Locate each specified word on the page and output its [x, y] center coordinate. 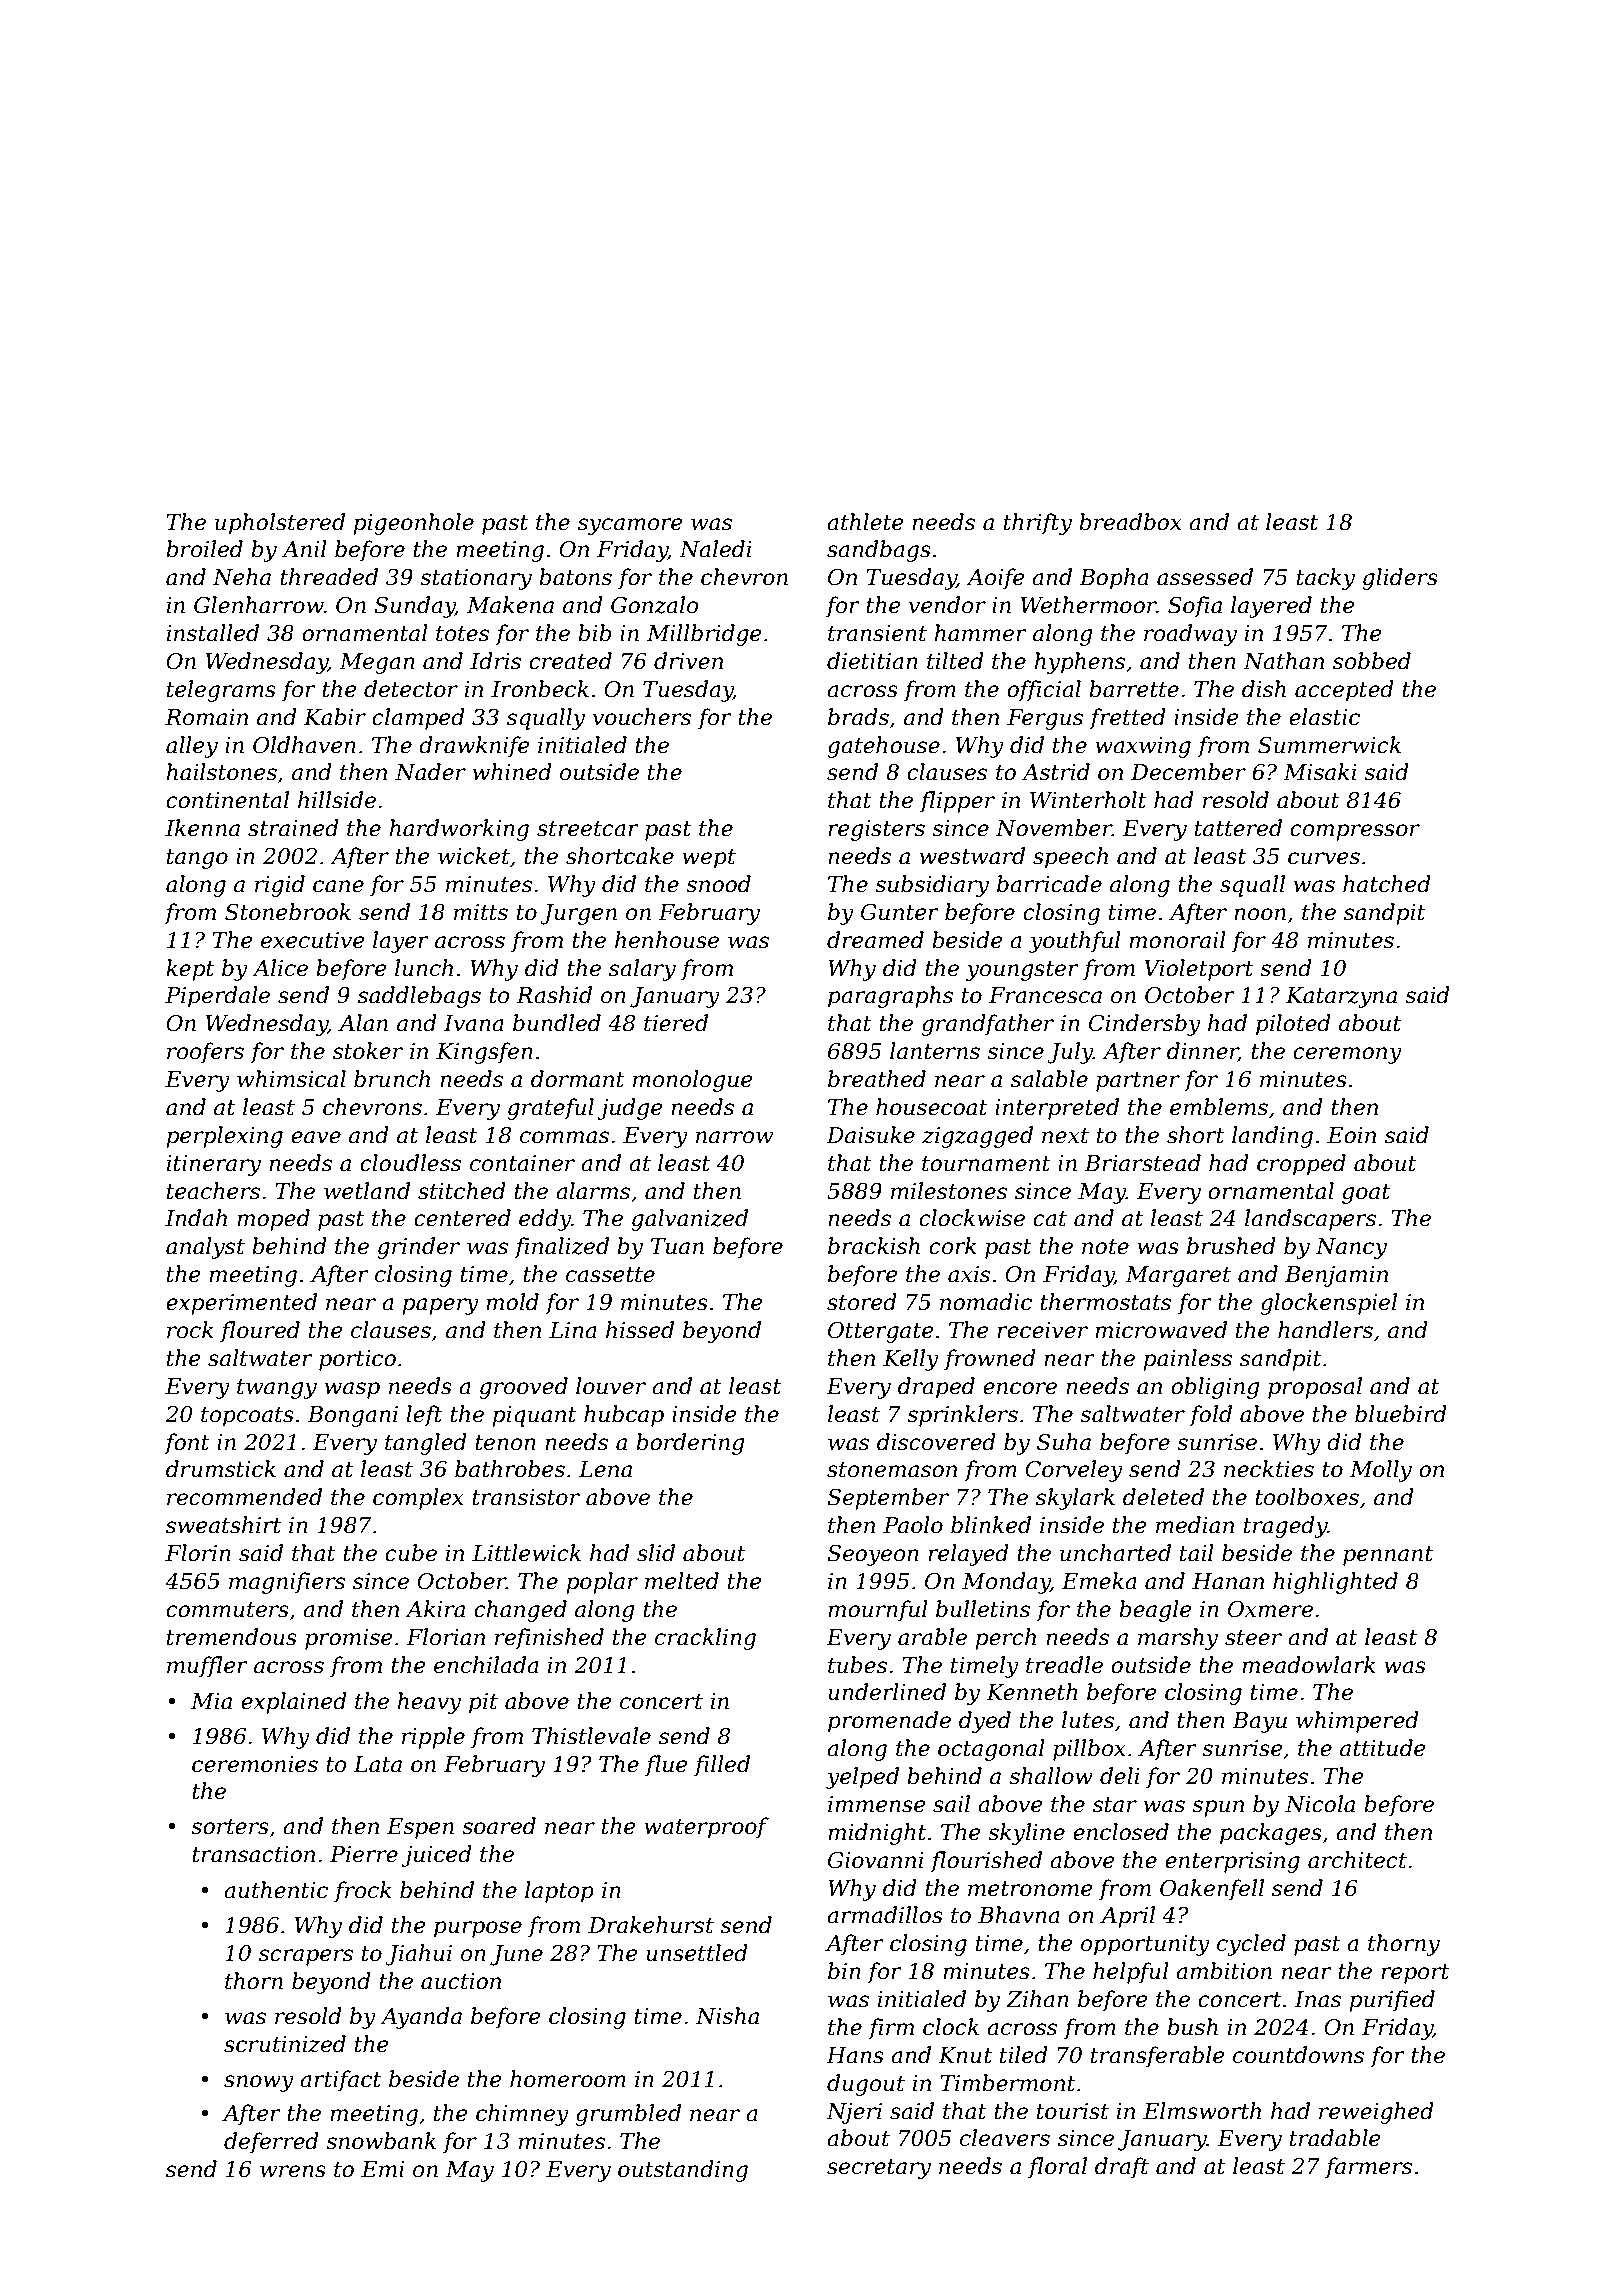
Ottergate [881, 1332]
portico [357, 1360]
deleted [1163, 1497]
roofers [205, 1053]
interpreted [1057, 1109]
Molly [1381, 1471]
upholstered [280, 524]
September [888, 1499]
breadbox [1130, 522]
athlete [865, 522]
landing [1272, 1137]
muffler [207, 1667]
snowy [259, 2083]
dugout [866, 2085]
